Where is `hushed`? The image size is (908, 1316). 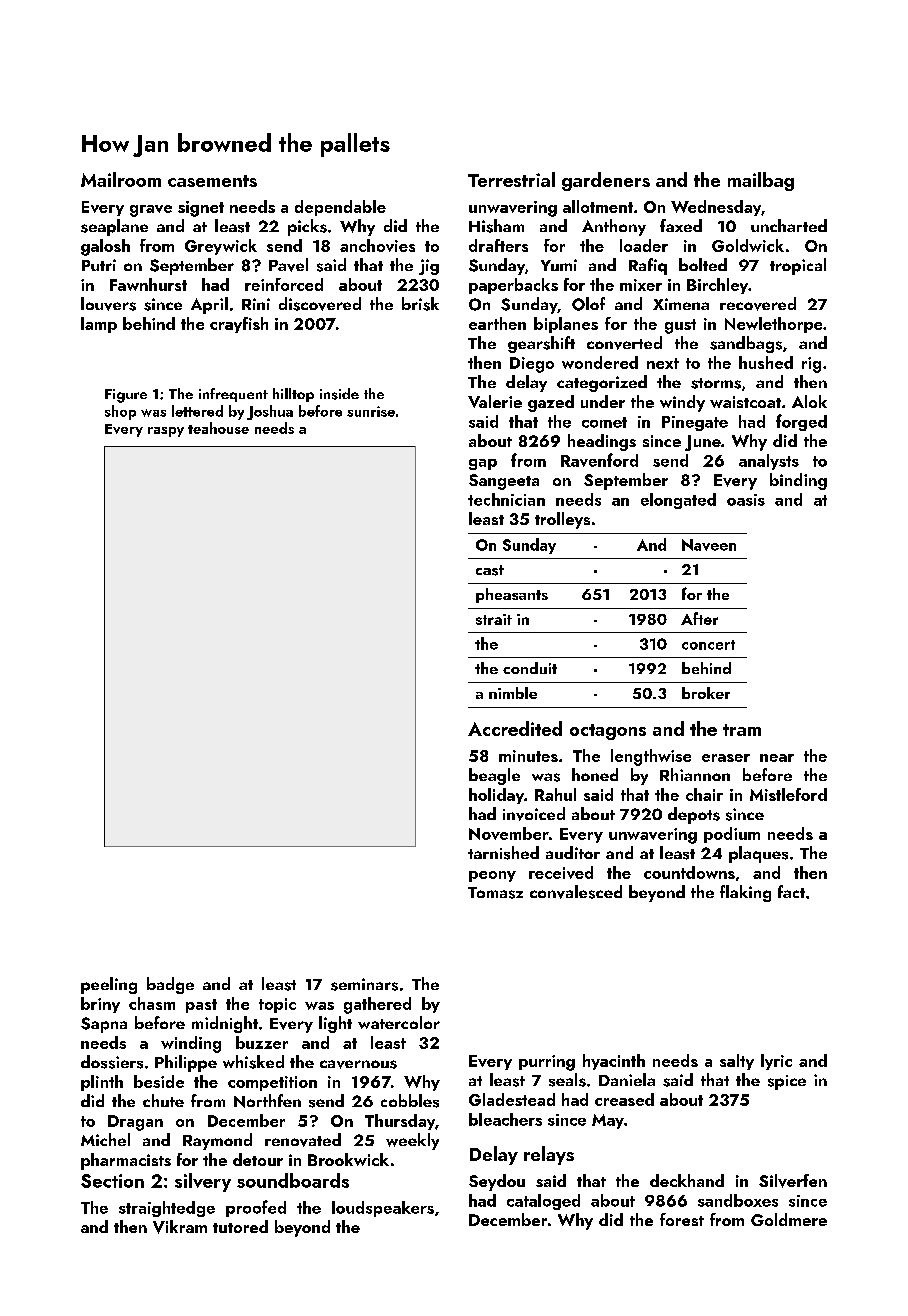
hushed is located at coordinates (766, 362).
